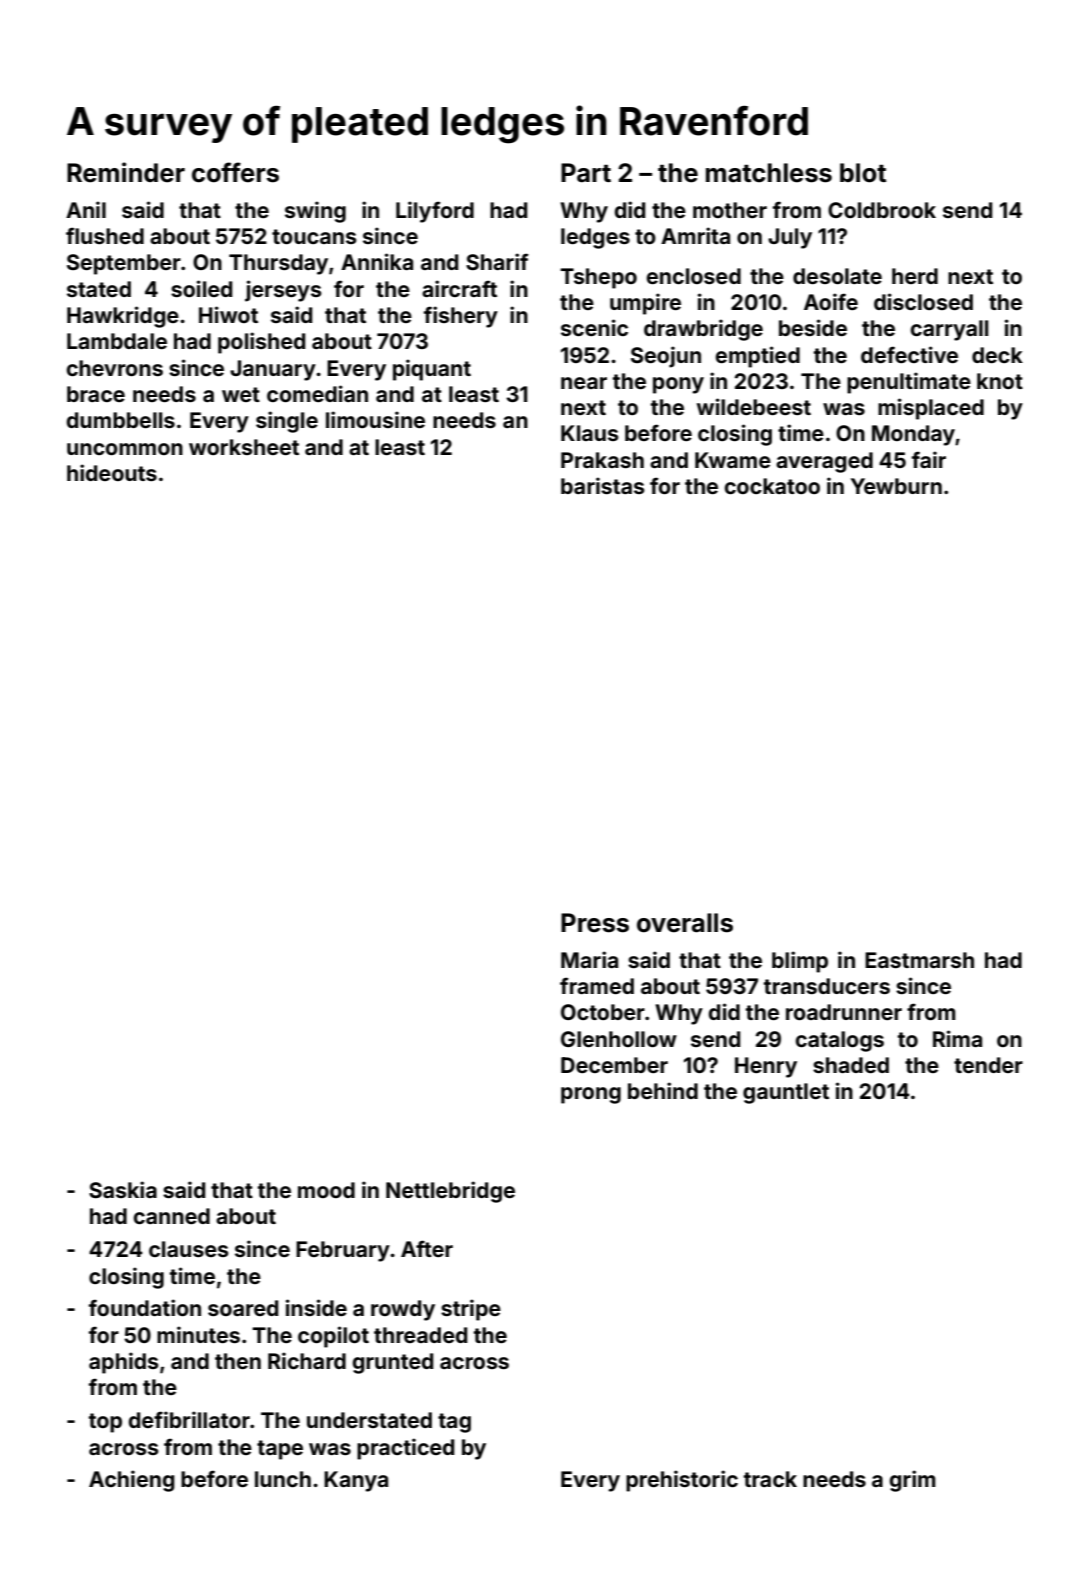 This screenshot has width=1089, height=1577. Describe the element at coordinates (896, 486) in the screenshot. I see `Yewburn` at that location.
